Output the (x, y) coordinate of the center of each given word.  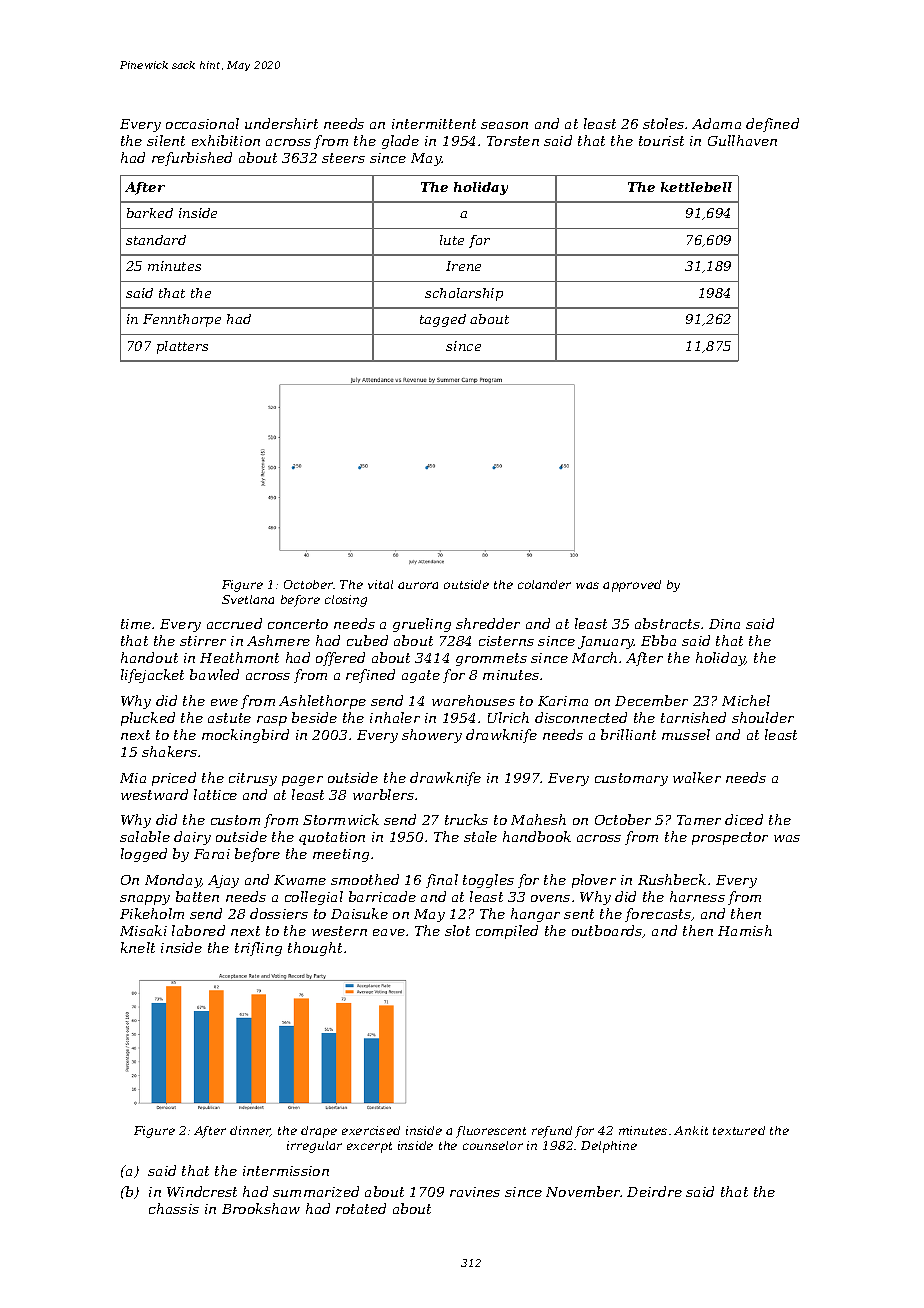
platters (182, 347)
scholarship (464, 294)
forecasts (658, 915)
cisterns (506, 641)
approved (632, 586)
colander (544, 584)
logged (144, 855)
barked (150, 213)
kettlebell (696, 187)
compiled (507, 932)
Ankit (691, 1130)
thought (315, 949)
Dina (724, 624)
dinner (250, 1131)
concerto (298, 624)
